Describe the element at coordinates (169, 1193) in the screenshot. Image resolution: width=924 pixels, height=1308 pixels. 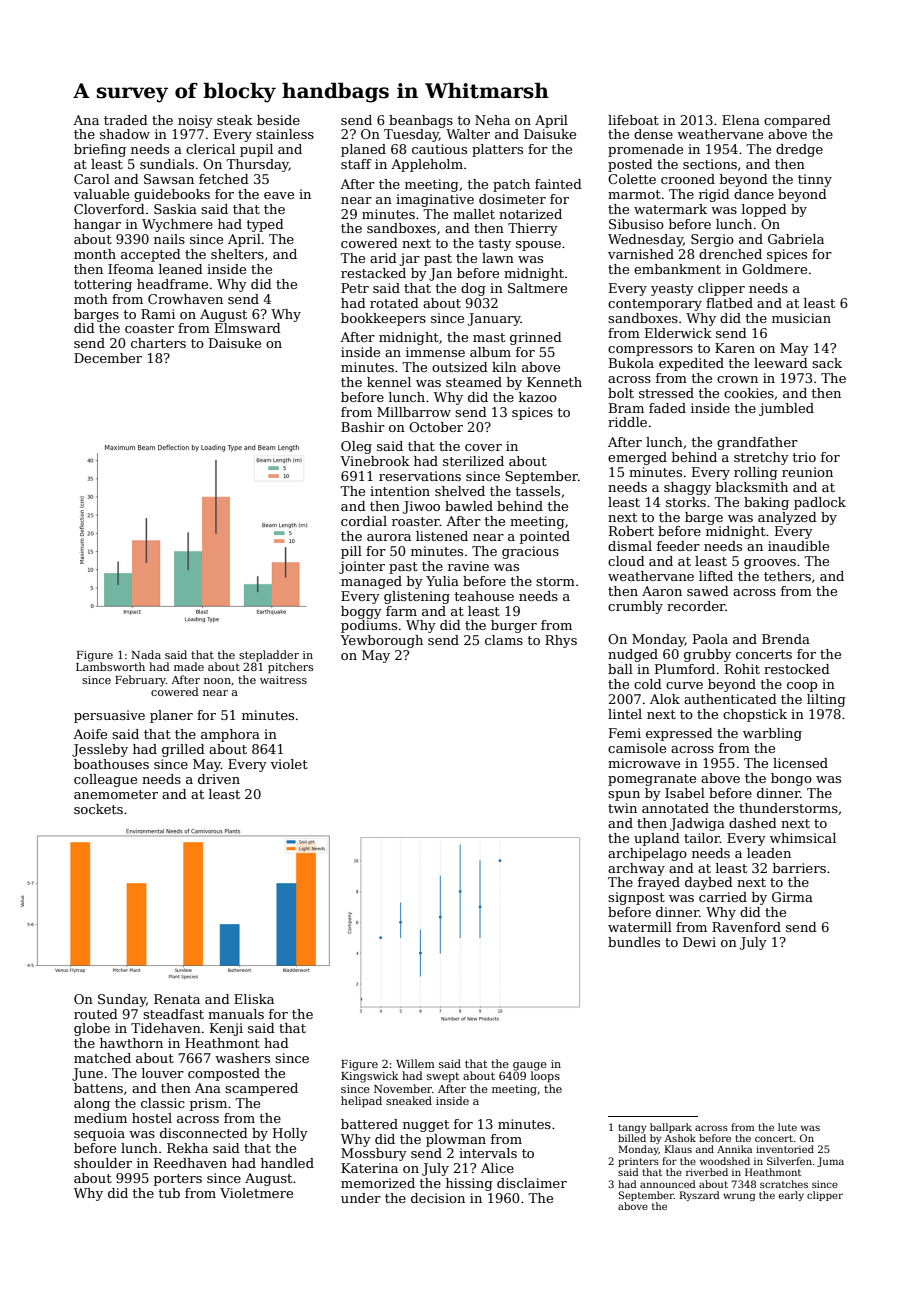
I see `tub` at that location.
